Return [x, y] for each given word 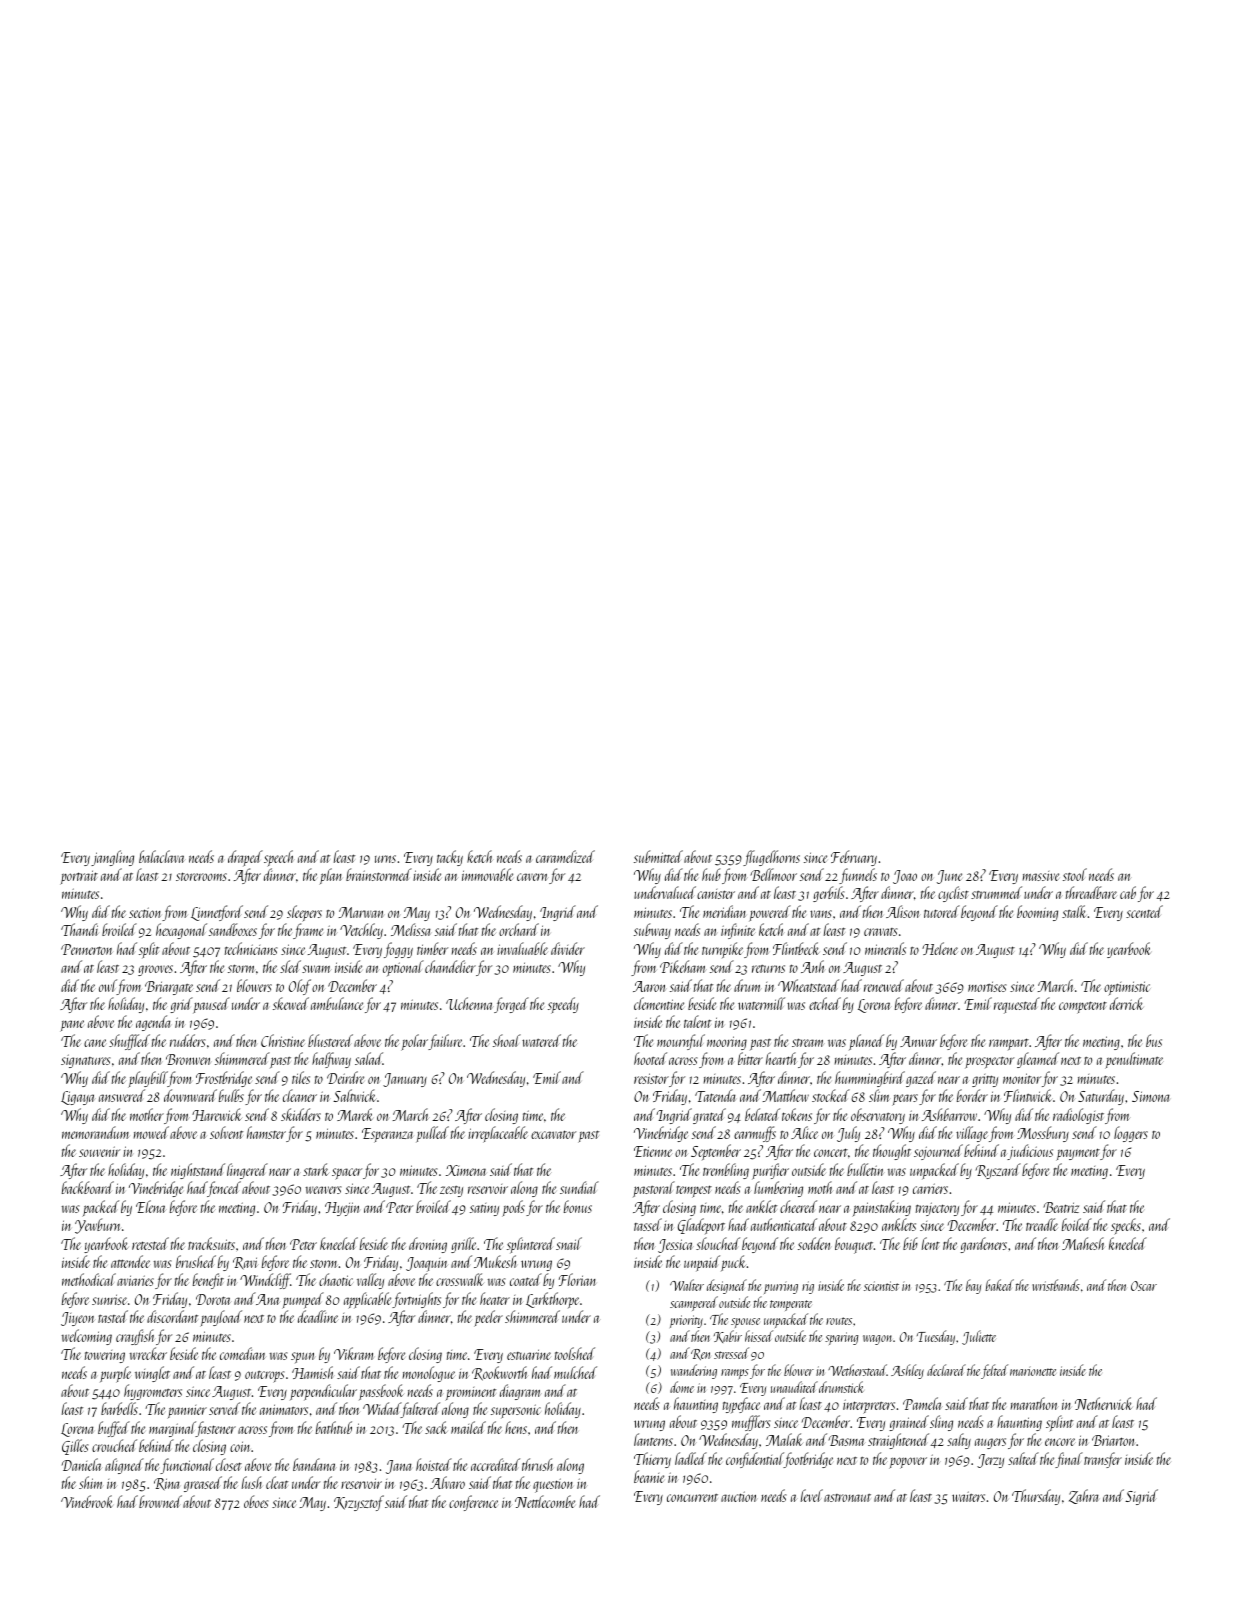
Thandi [79, 929]
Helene [940, 948]
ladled [691, 1458]
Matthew [786, 1095]
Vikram [353, 1353]
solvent [226, 1132]
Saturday [1101, 1097]
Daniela [82, 1464]
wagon [877, 1340]
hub [711, 874]
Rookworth [500, 1373]
